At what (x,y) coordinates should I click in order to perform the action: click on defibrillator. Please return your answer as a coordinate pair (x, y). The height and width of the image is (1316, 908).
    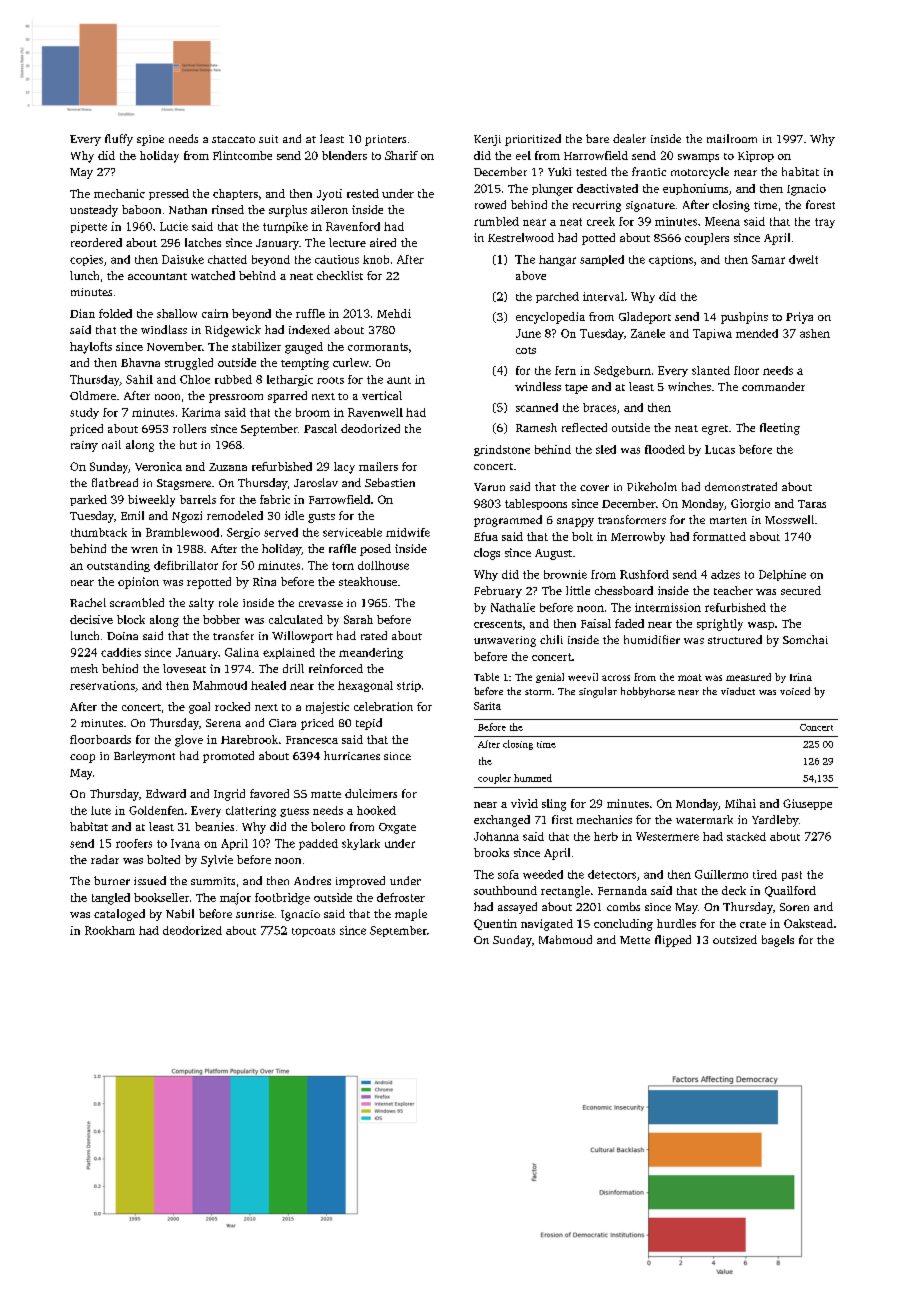
    Looking at the image, I should click on (186, 565).
